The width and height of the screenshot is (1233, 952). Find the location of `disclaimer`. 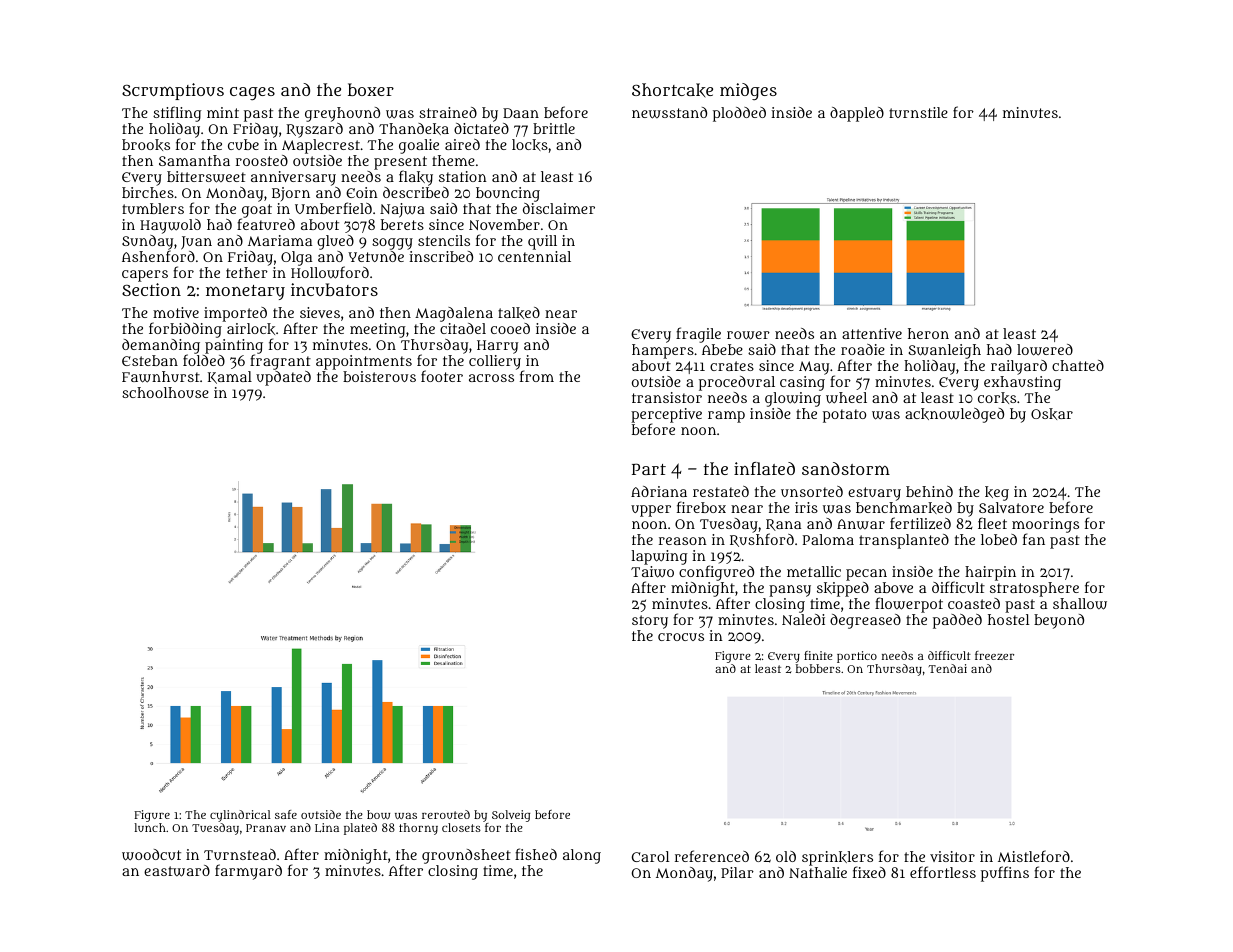

disclaimer is located at coordinates (559, 208).
